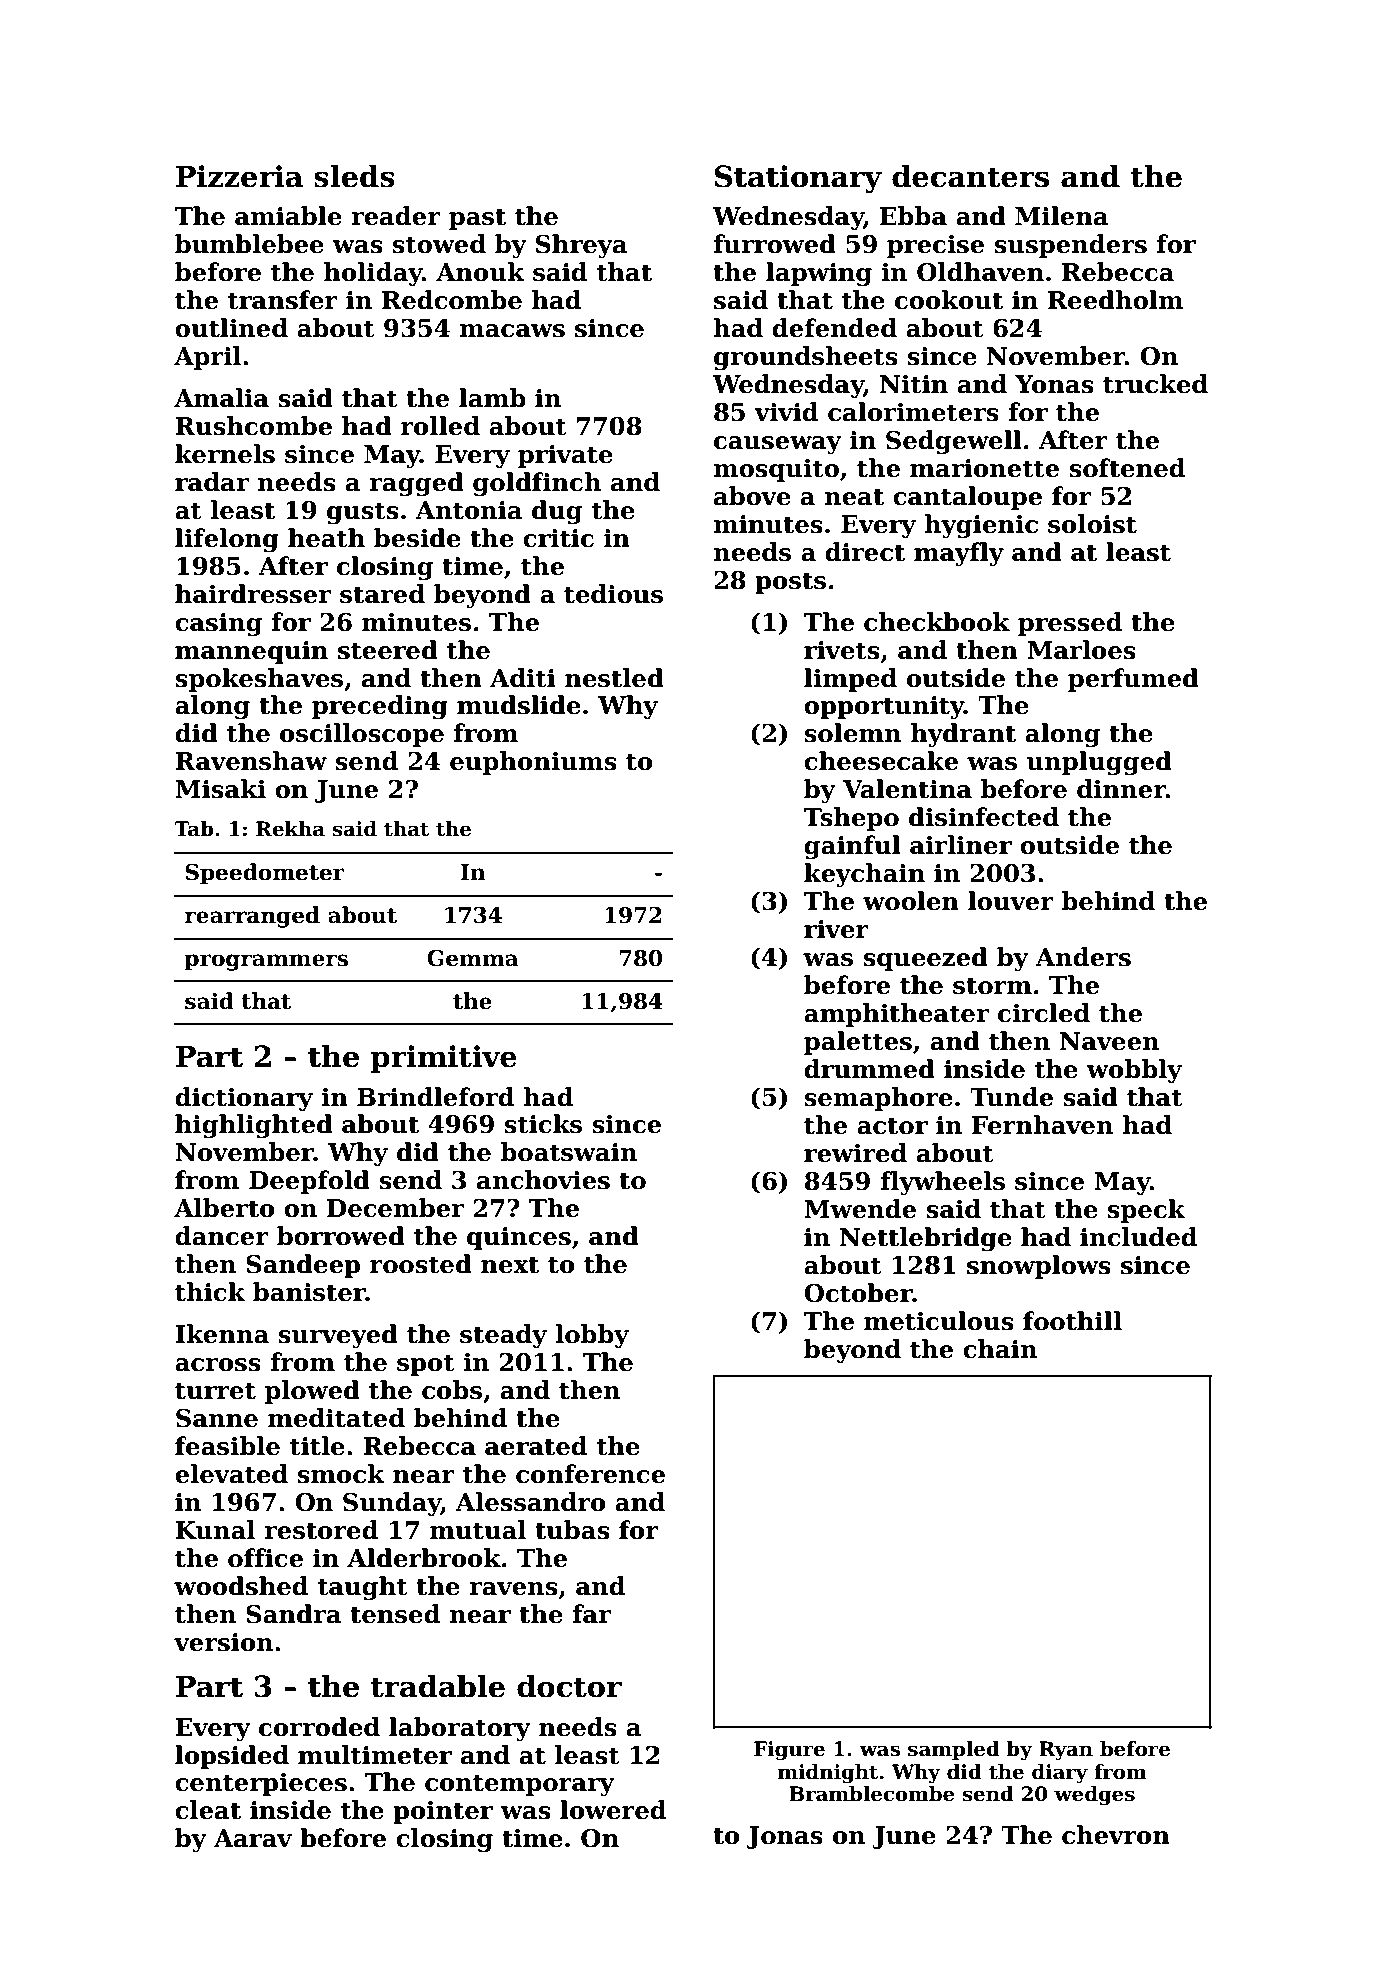  I want to click on Kunal, so click(215, 1530).
